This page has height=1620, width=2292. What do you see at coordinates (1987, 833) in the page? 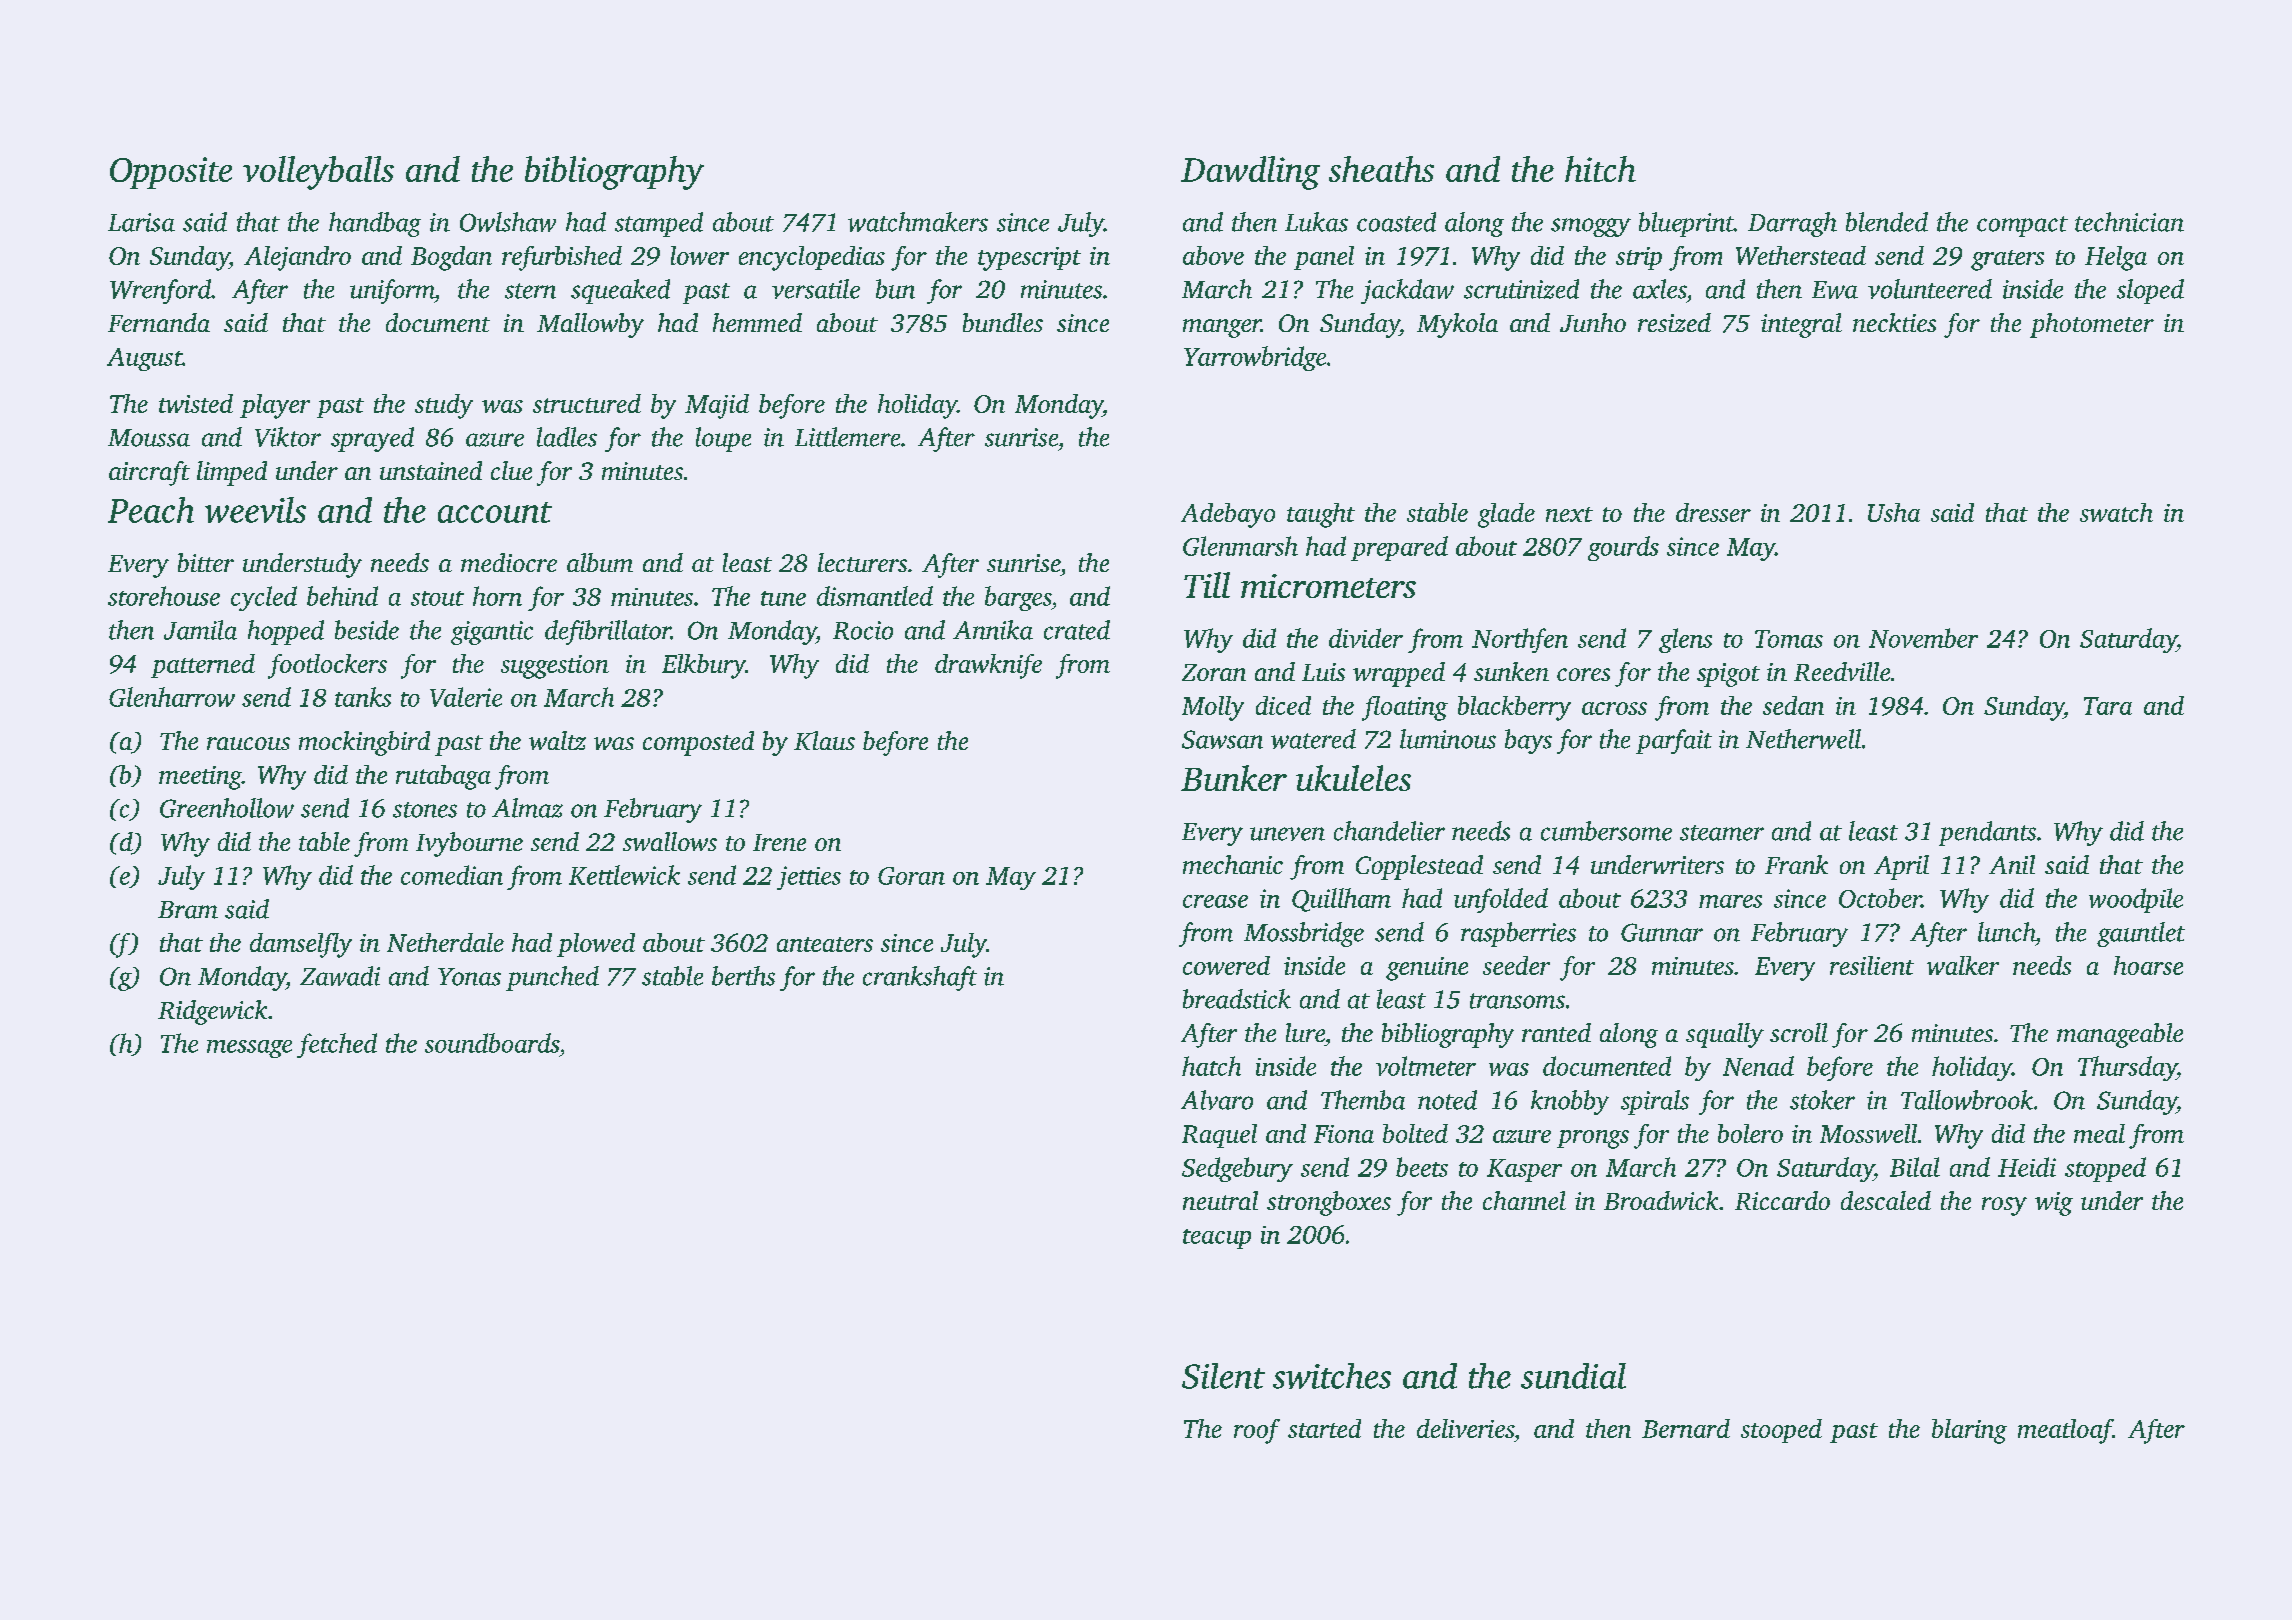
I see `pendants` at bounding box center [1987, 833].
